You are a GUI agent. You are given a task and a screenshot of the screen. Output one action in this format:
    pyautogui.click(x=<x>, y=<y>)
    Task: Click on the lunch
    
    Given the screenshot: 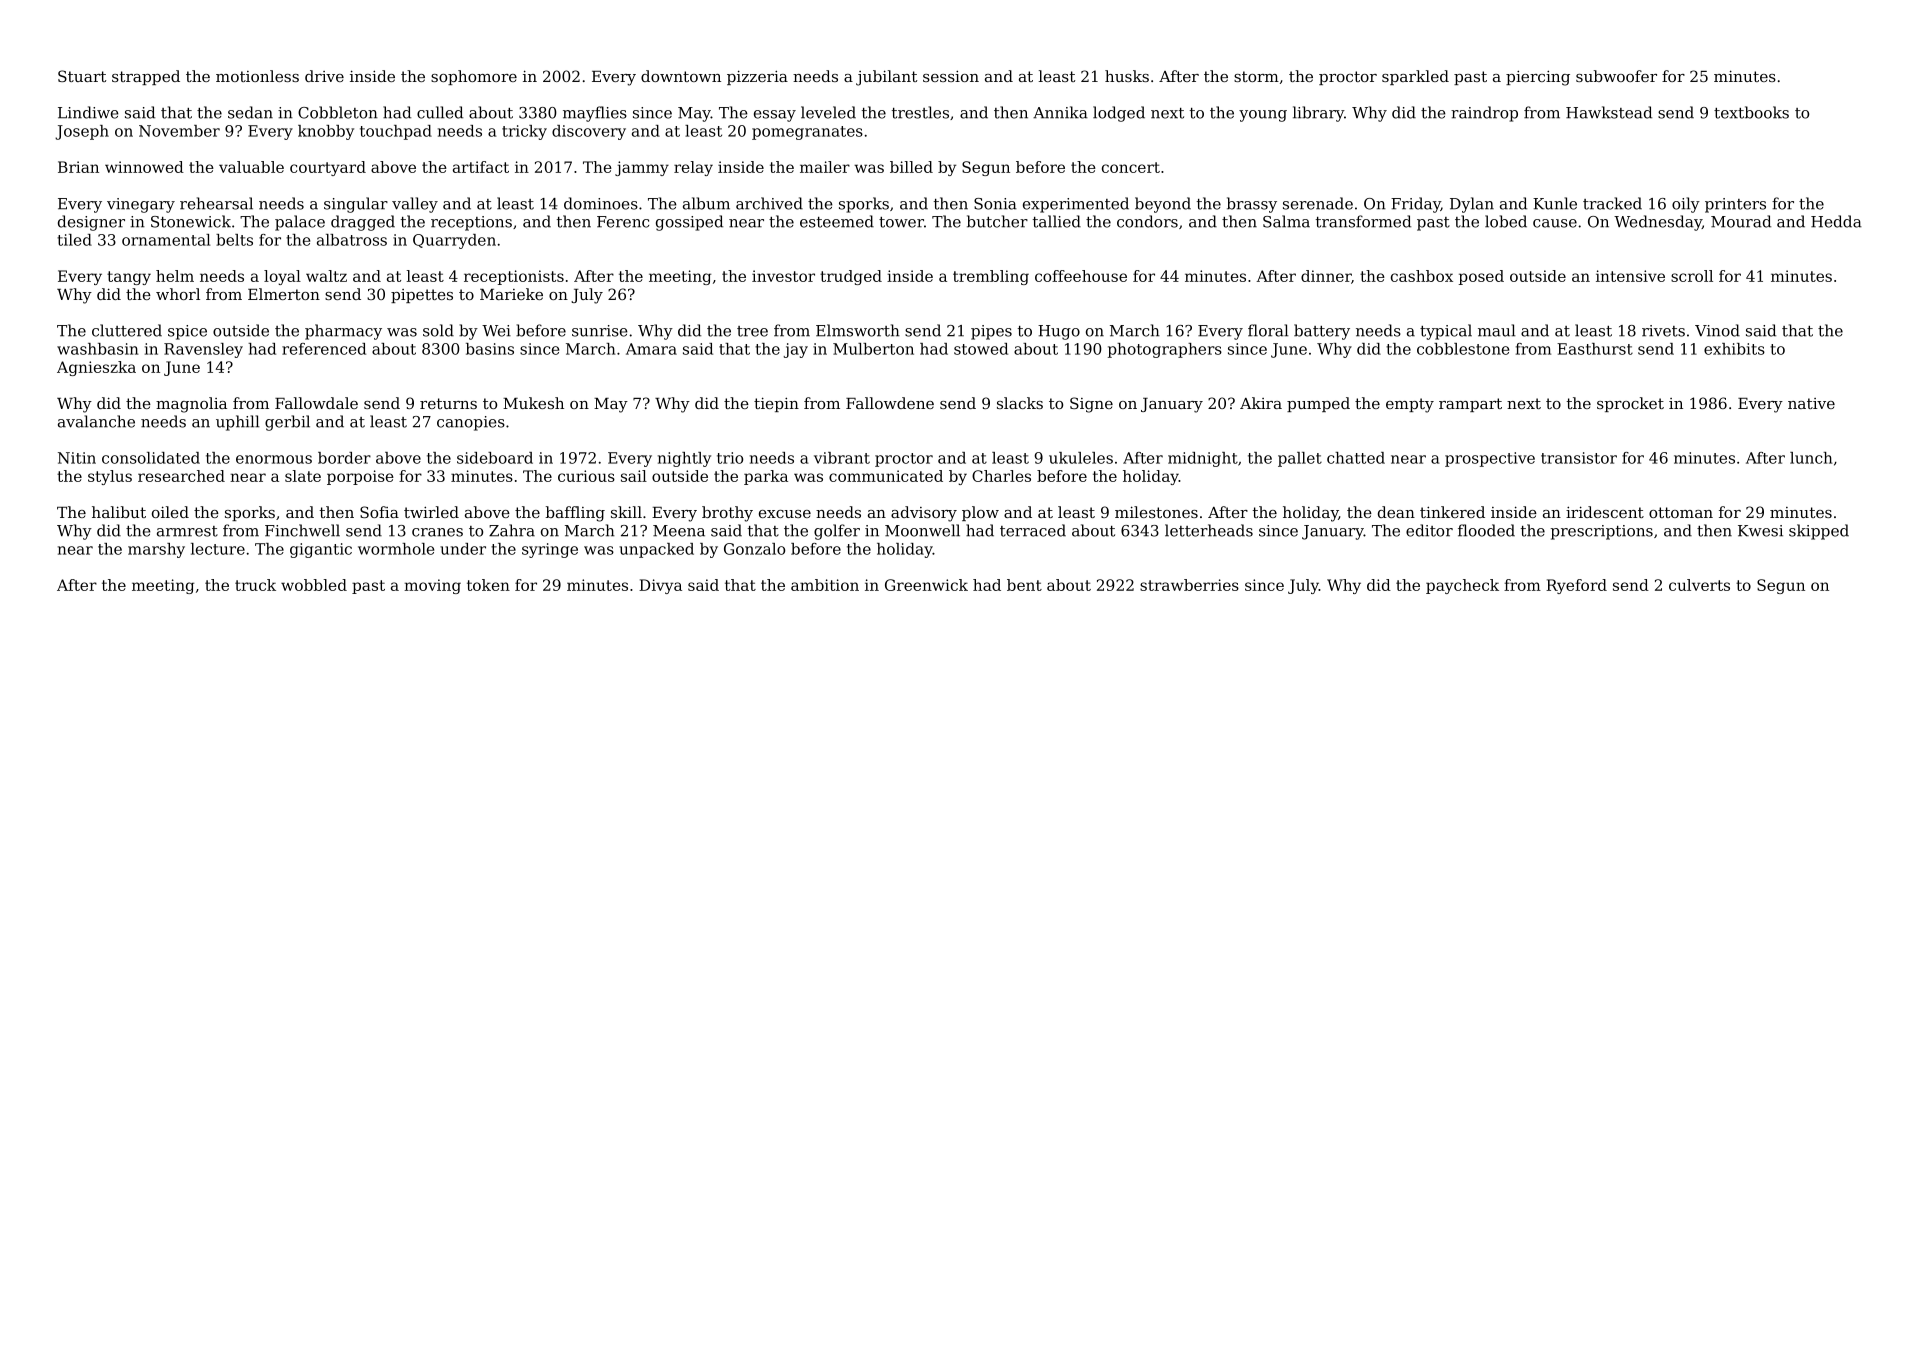 What is the action you would take?
    pyautogui.click(x=1811, y=458)
